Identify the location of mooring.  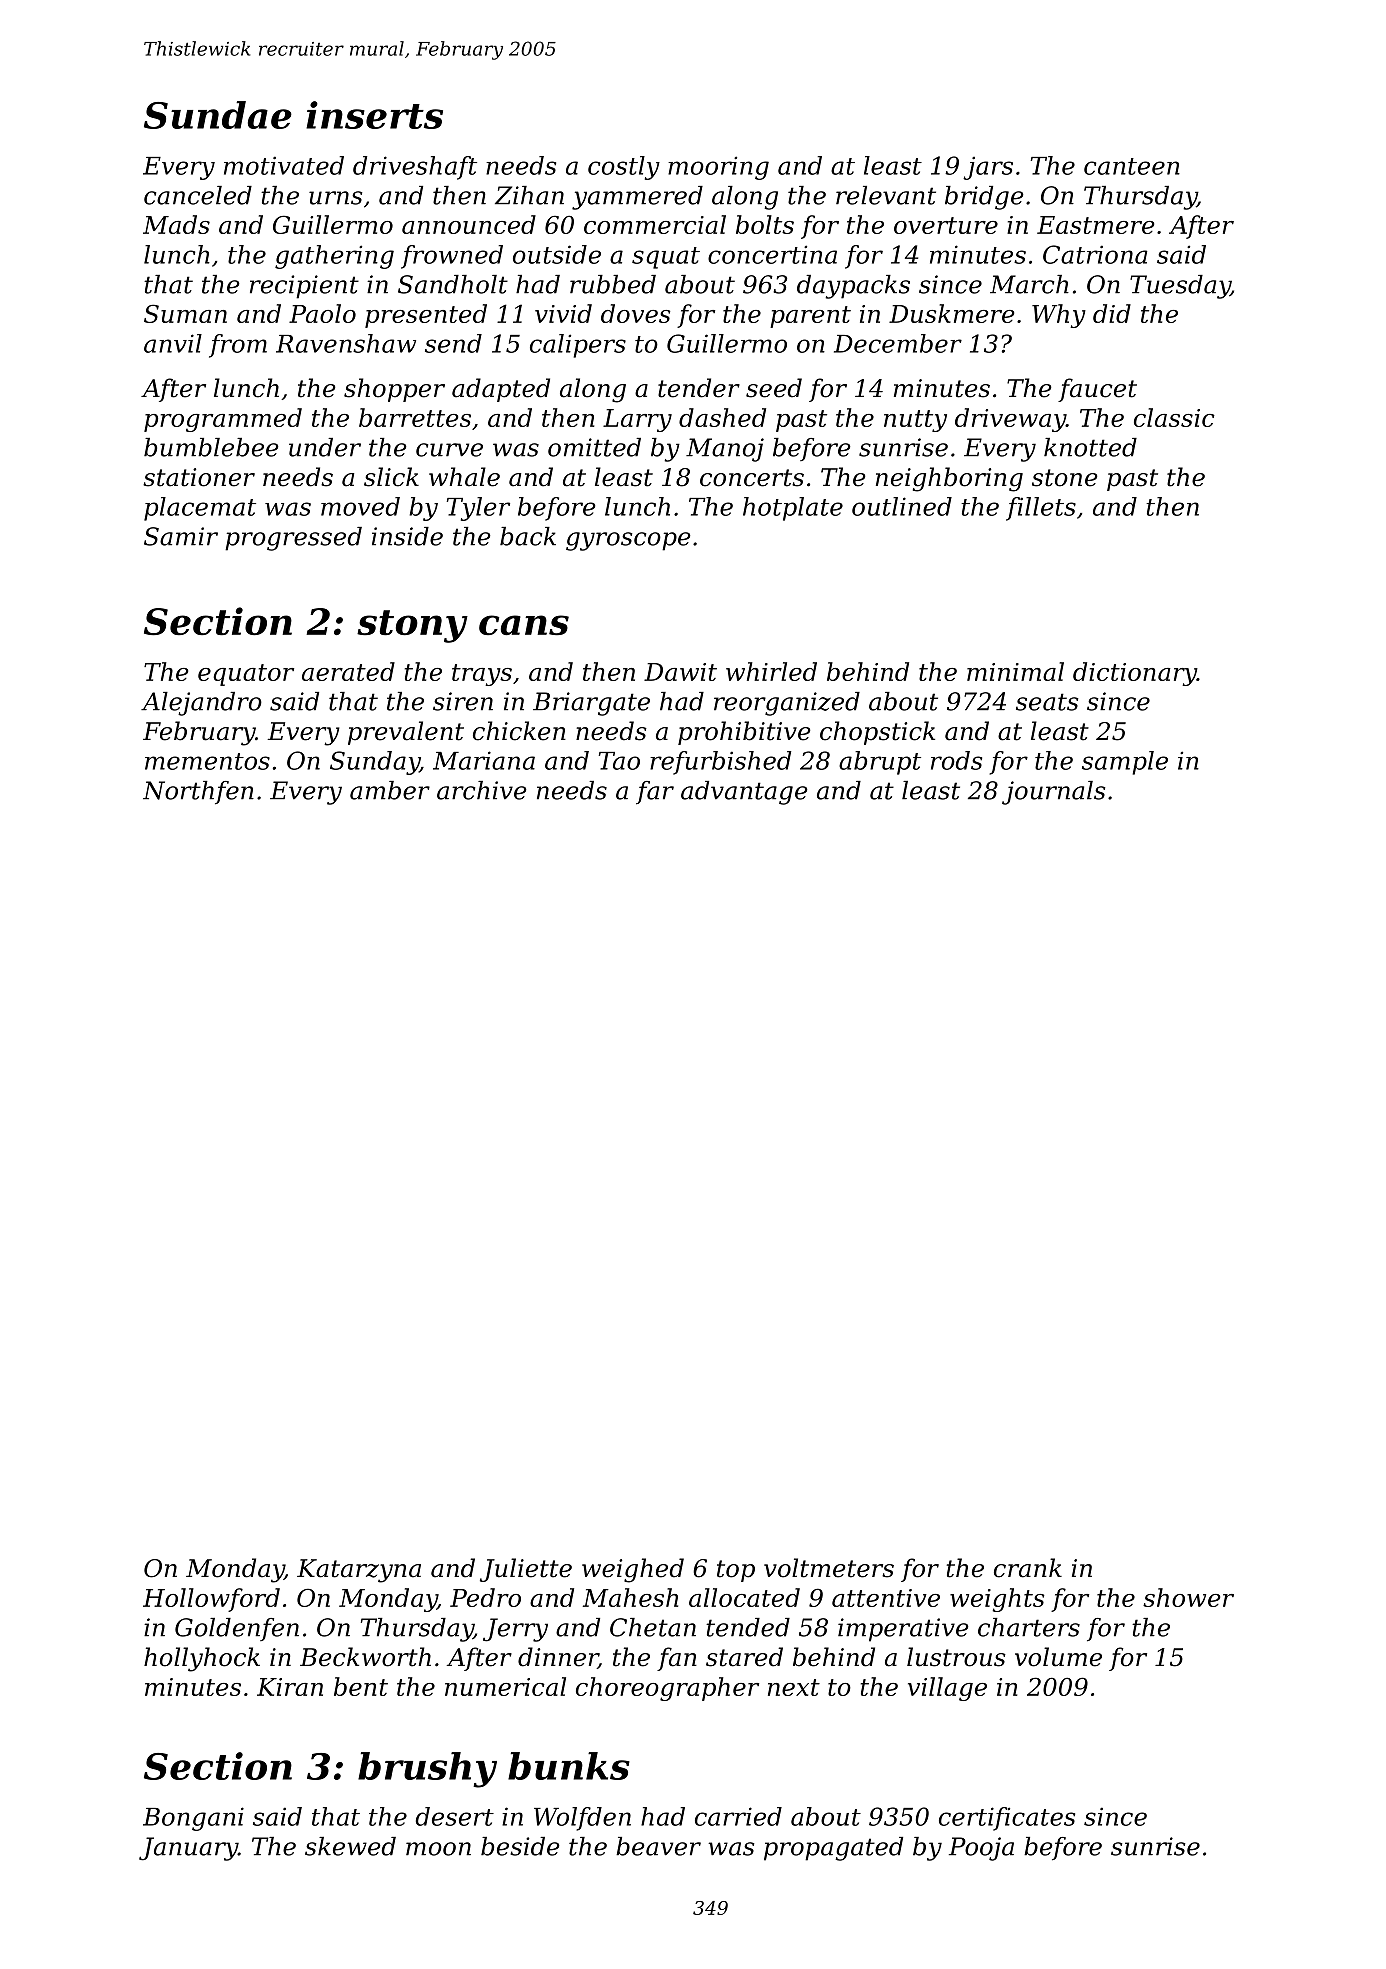
(718, 168).
